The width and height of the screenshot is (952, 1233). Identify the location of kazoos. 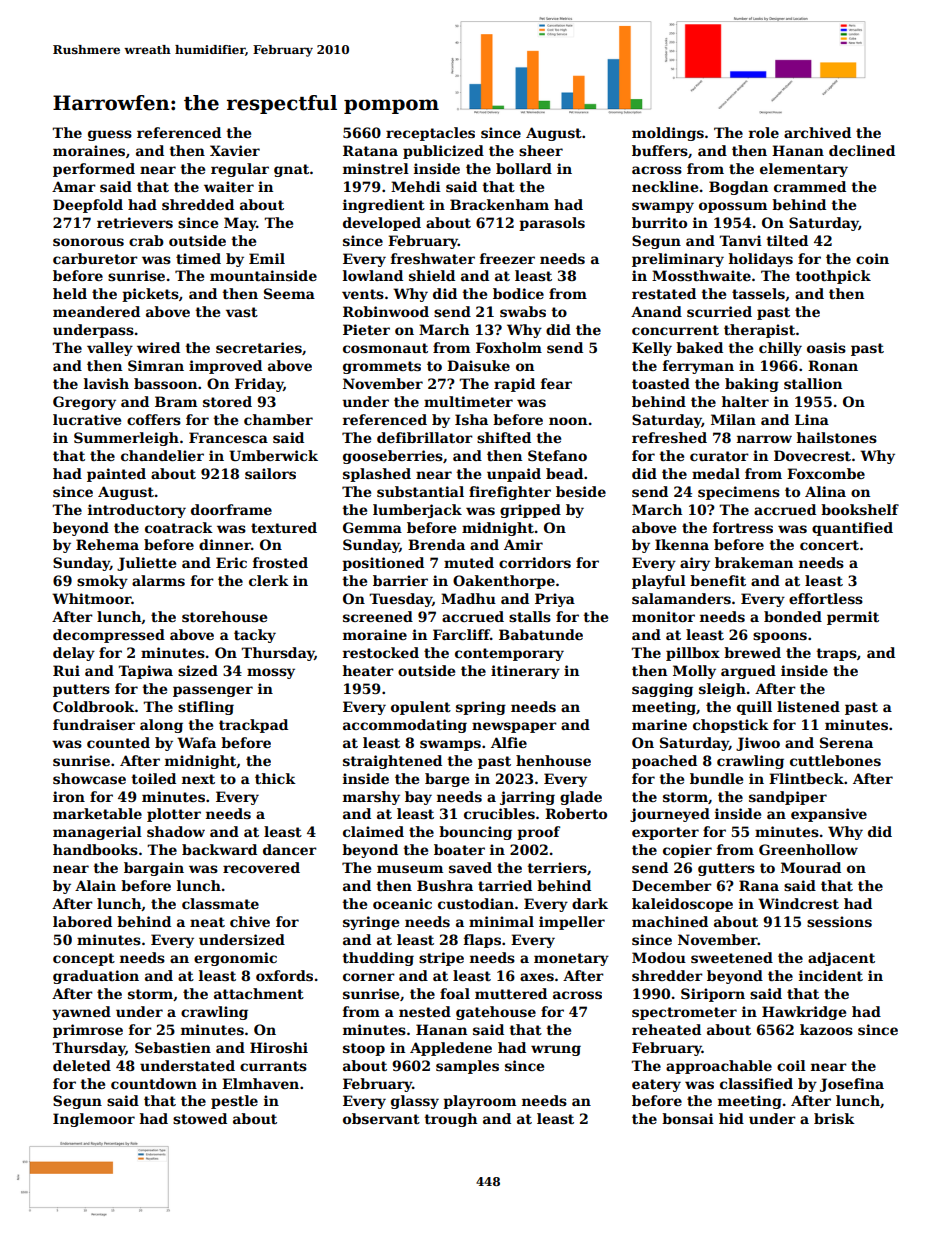
(826, 1029).
